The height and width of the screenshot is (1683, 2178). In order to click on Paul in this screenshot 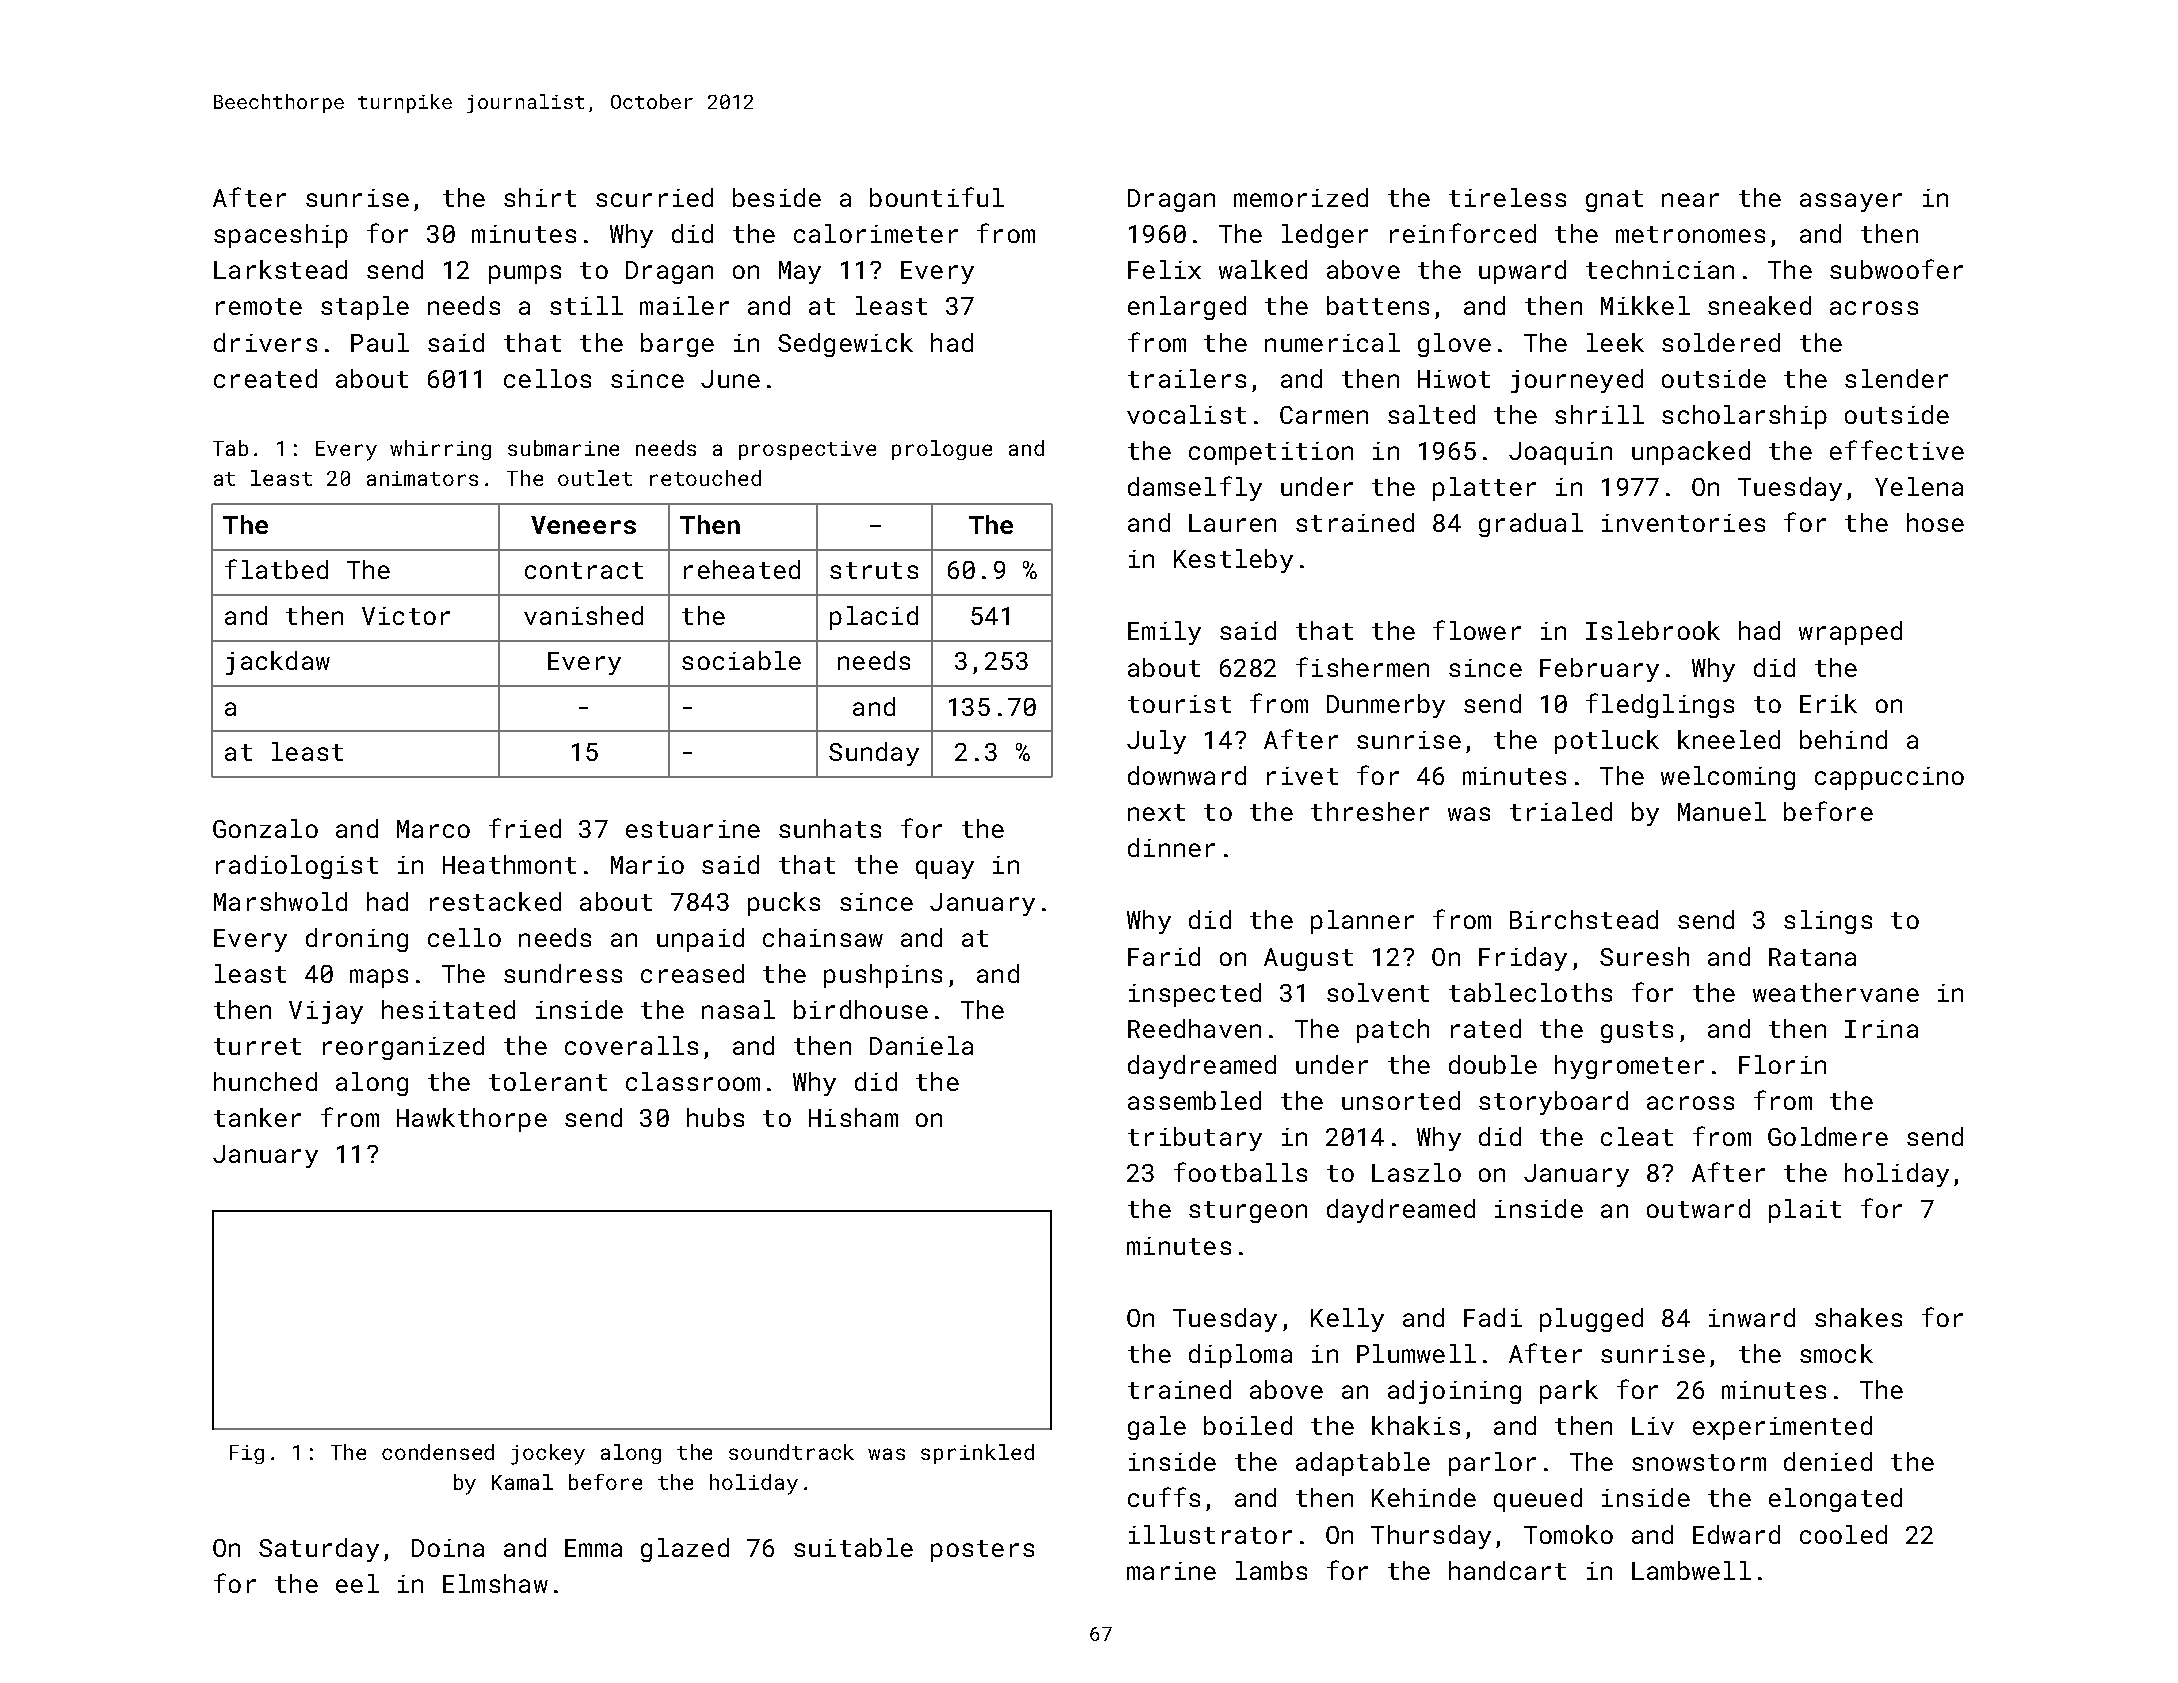, I will do `click(380, 342)`.
